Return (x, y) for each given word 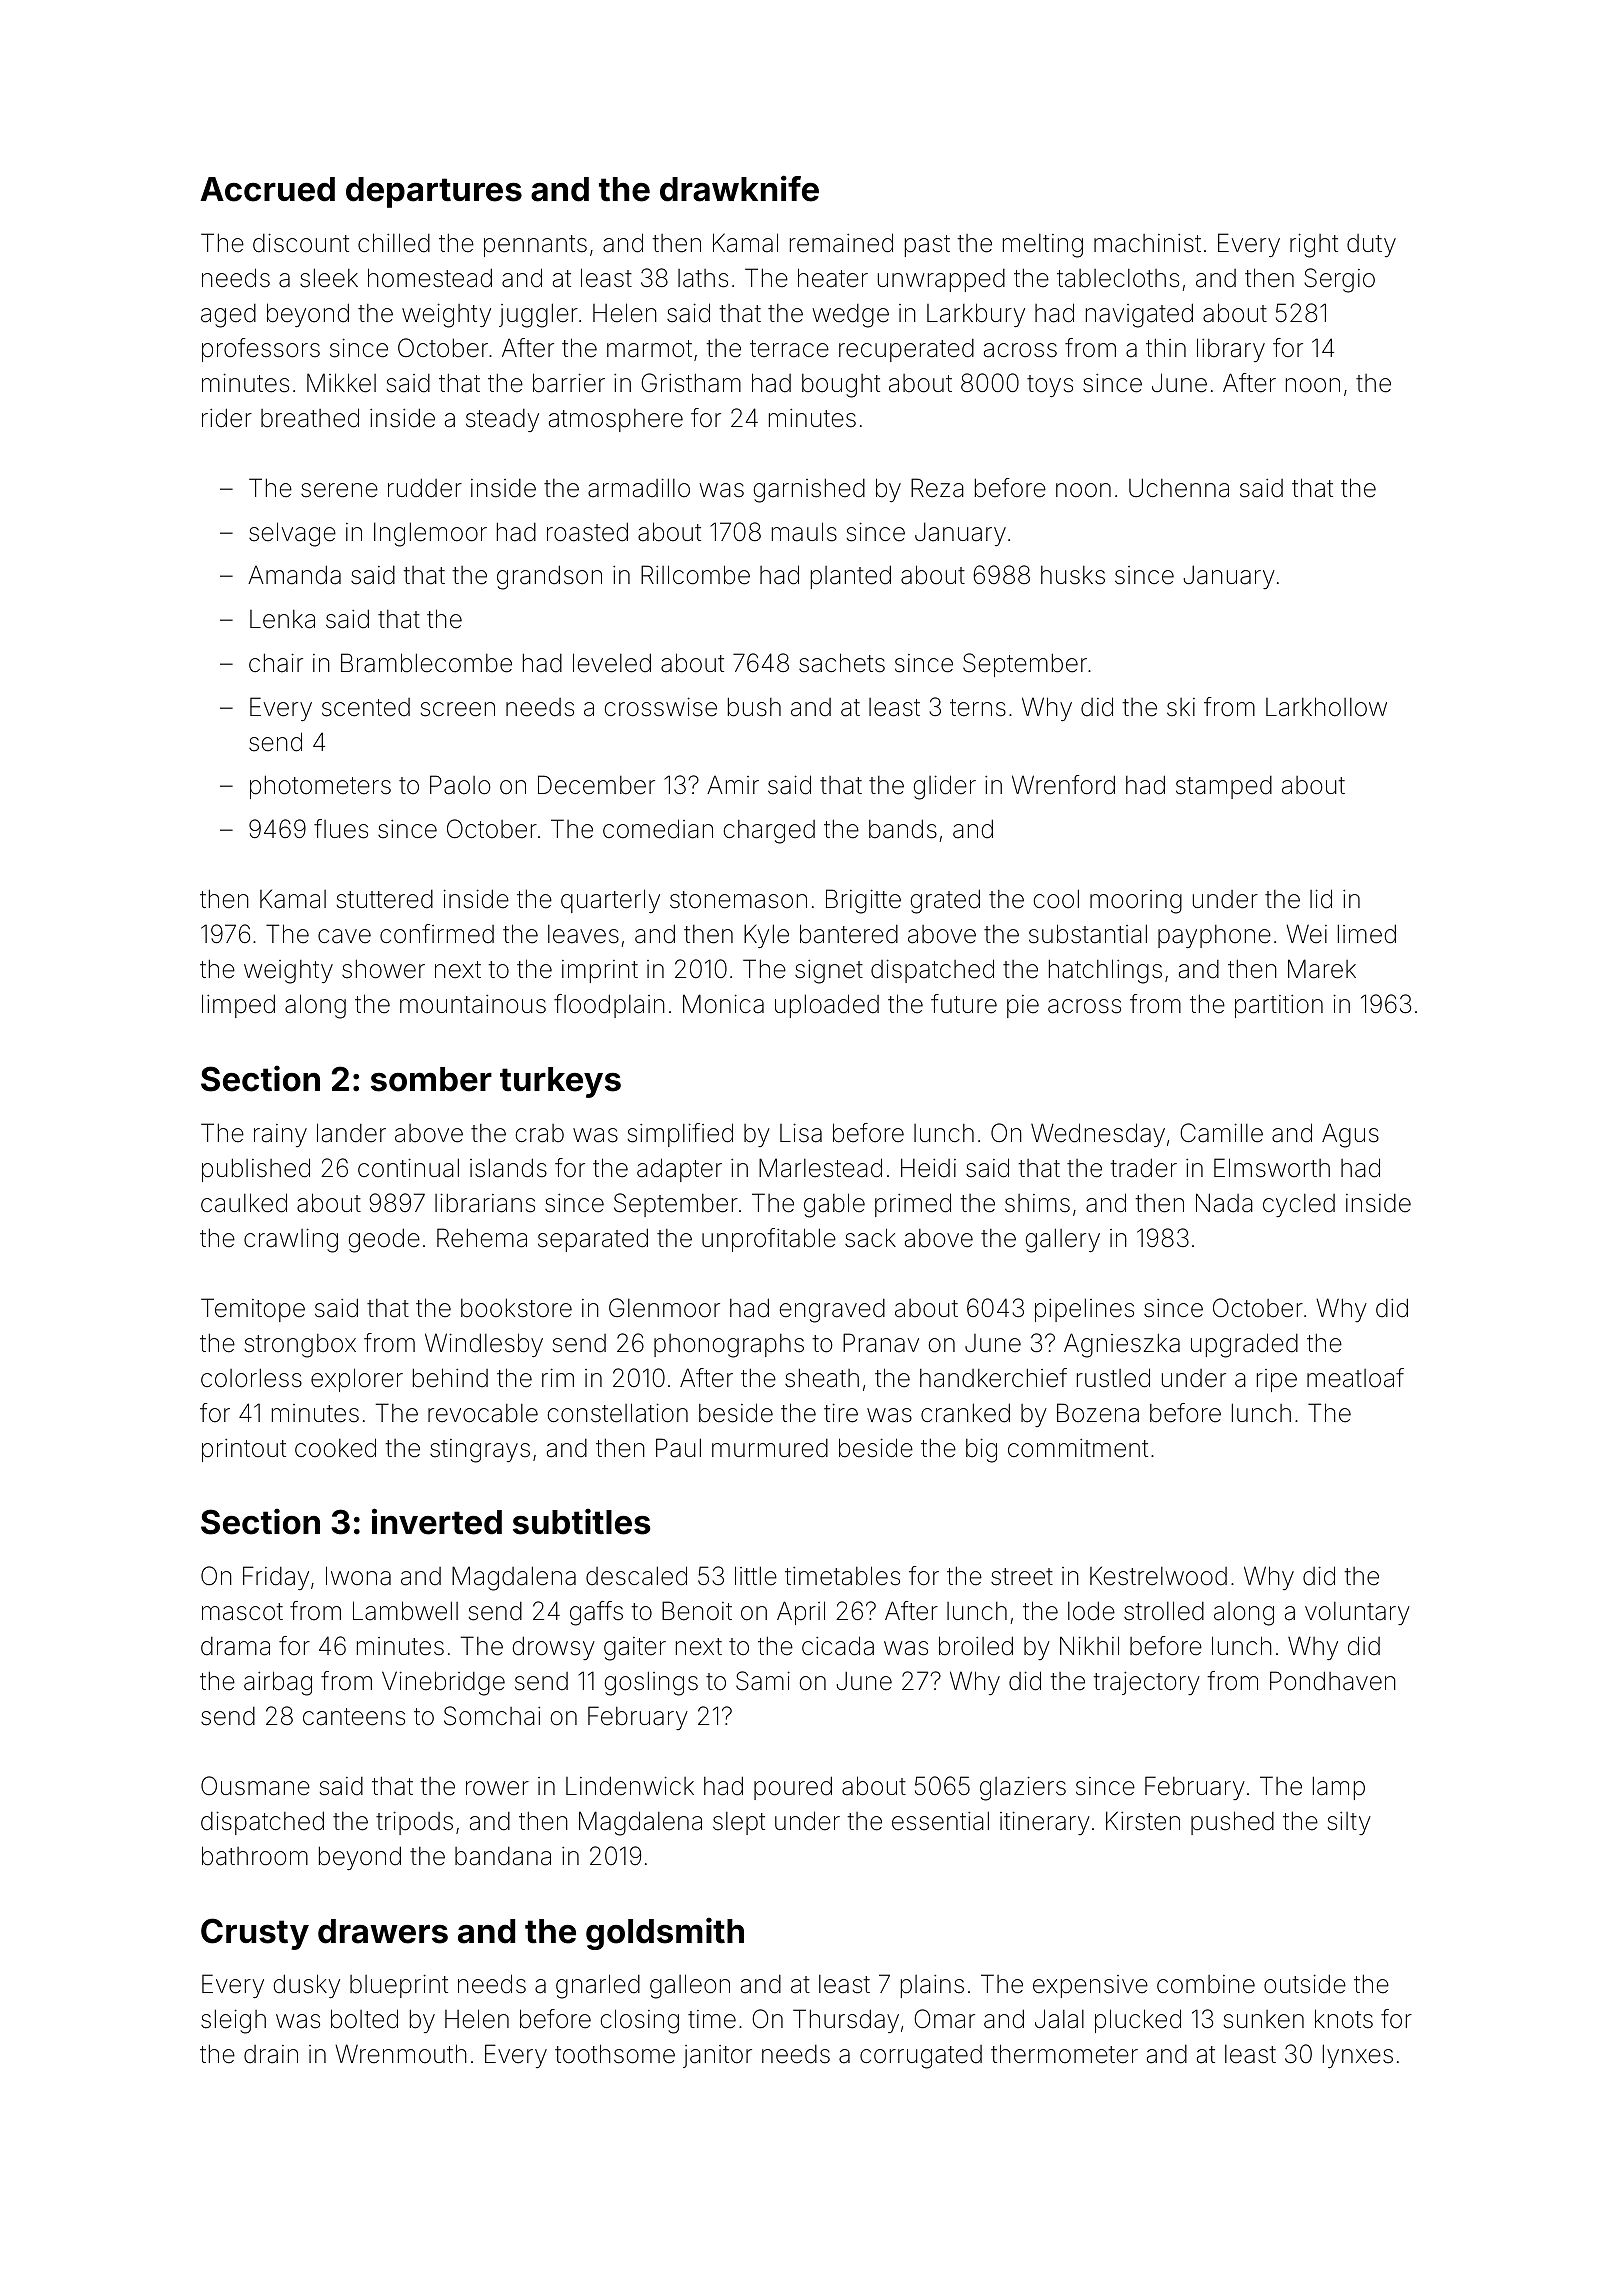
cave (344, 936)
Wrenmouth (401, 2054)
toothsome (615, 2054)
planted (851, 577)
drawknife (739, 188)
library (1231, 350)
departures (434, 192)
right (1314, 245)
